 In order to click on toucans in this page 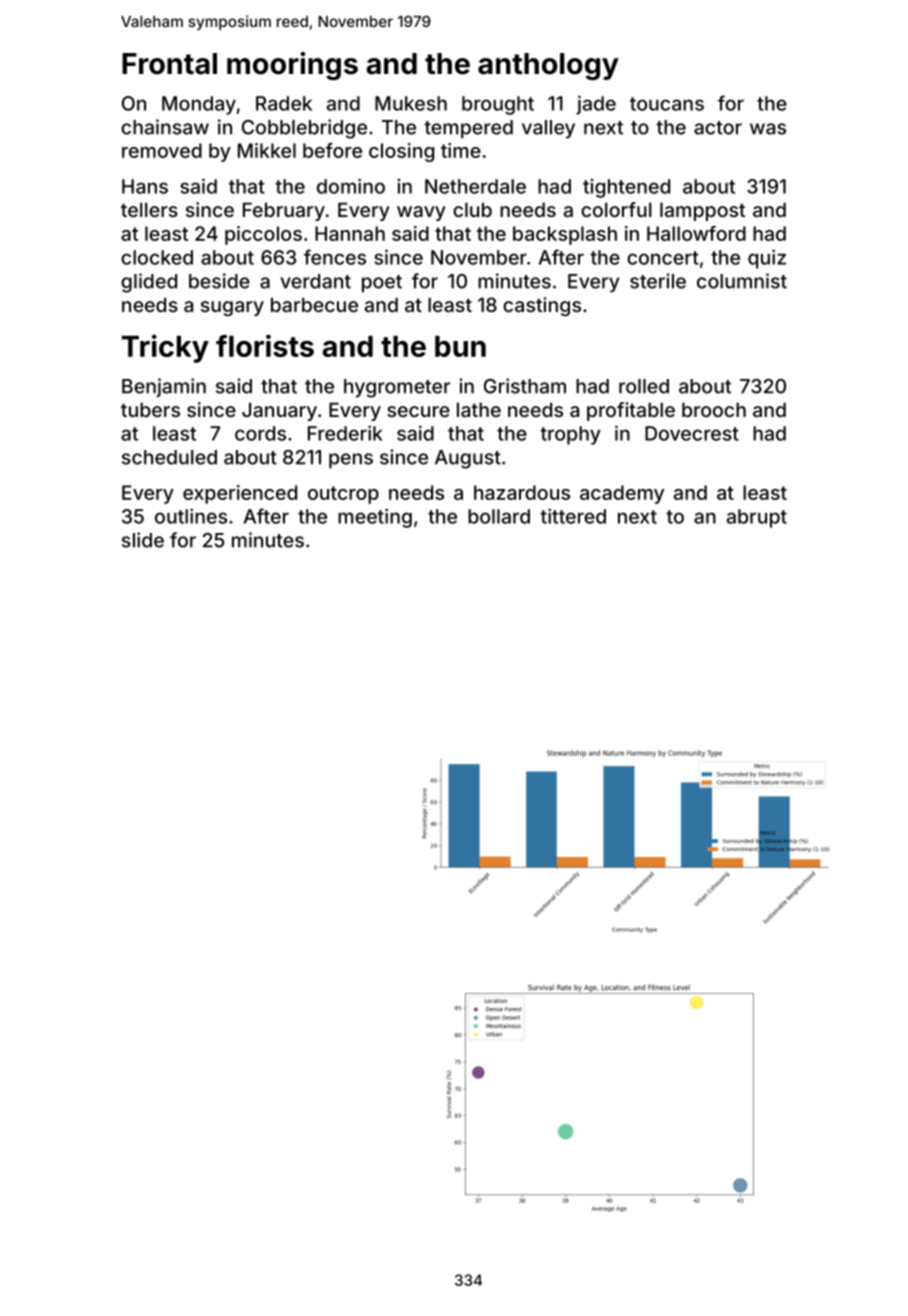, I will do `click(667, 104)`.
